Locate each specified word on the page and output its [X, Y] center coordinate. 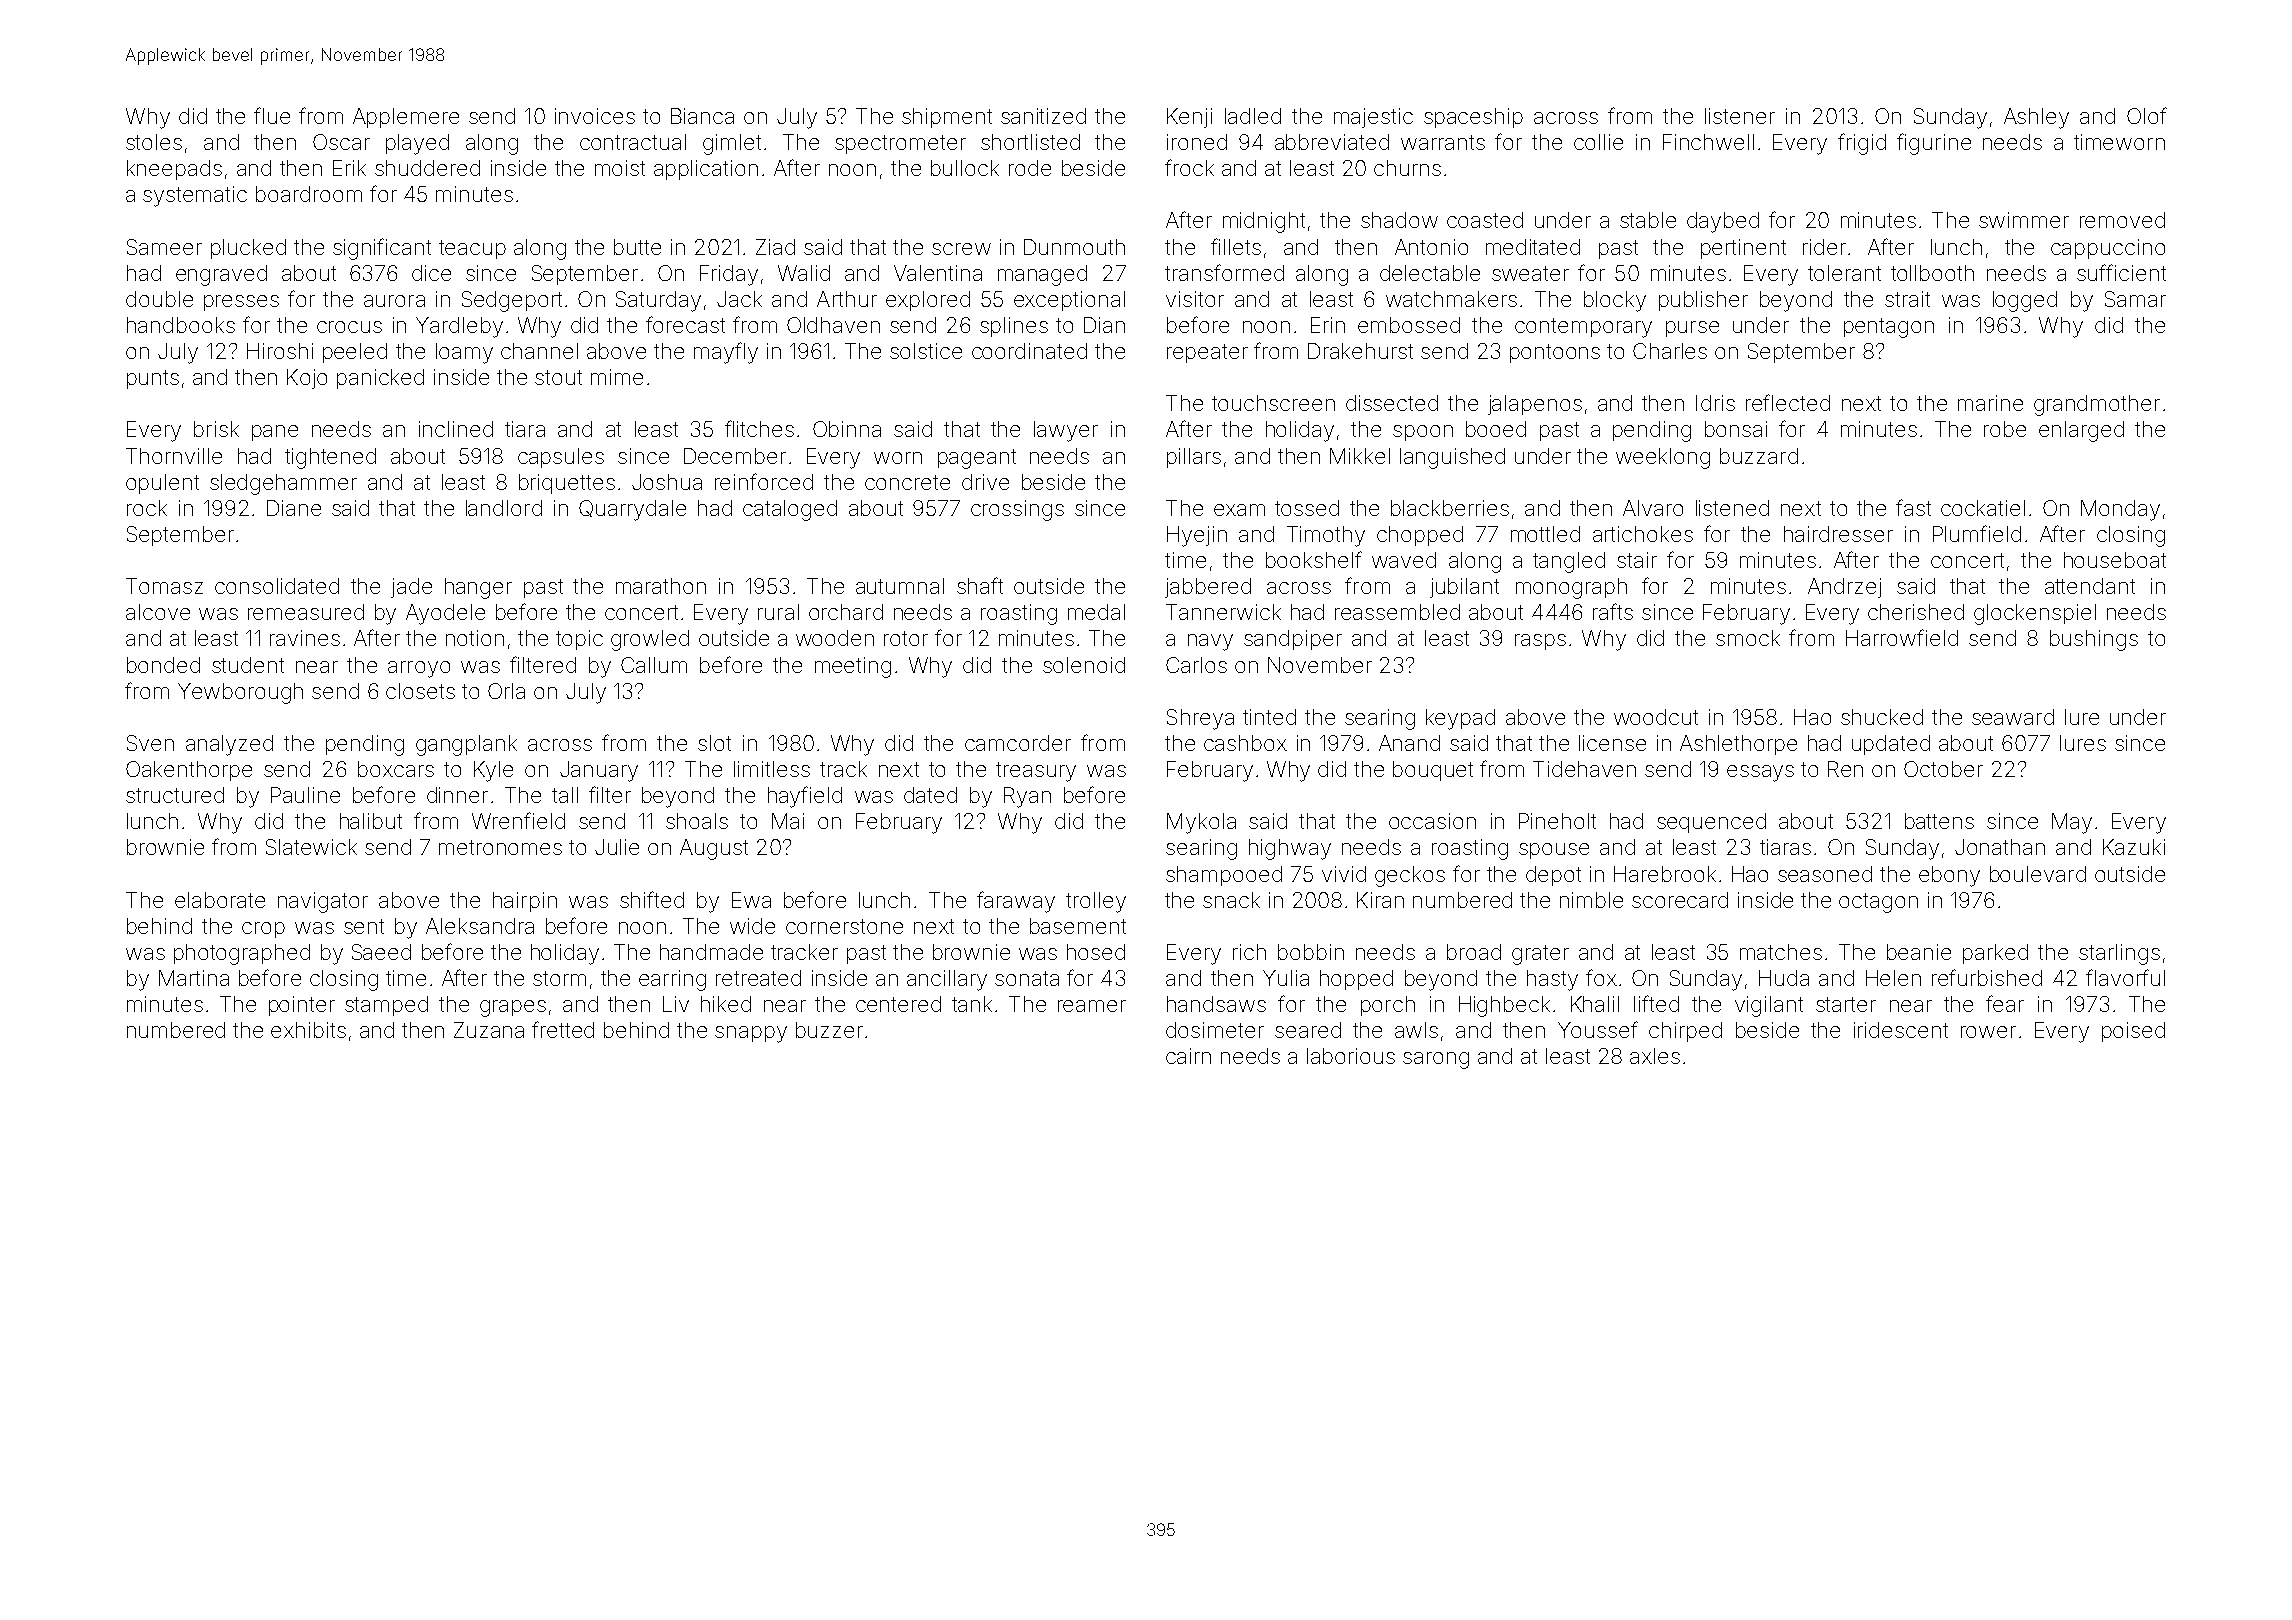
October [1943, 769]
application [706, 170]
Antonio [1431, 247]
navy [1210, 642]
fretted [563, 1029]
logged [2025, 301]
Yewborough [240, 693]
